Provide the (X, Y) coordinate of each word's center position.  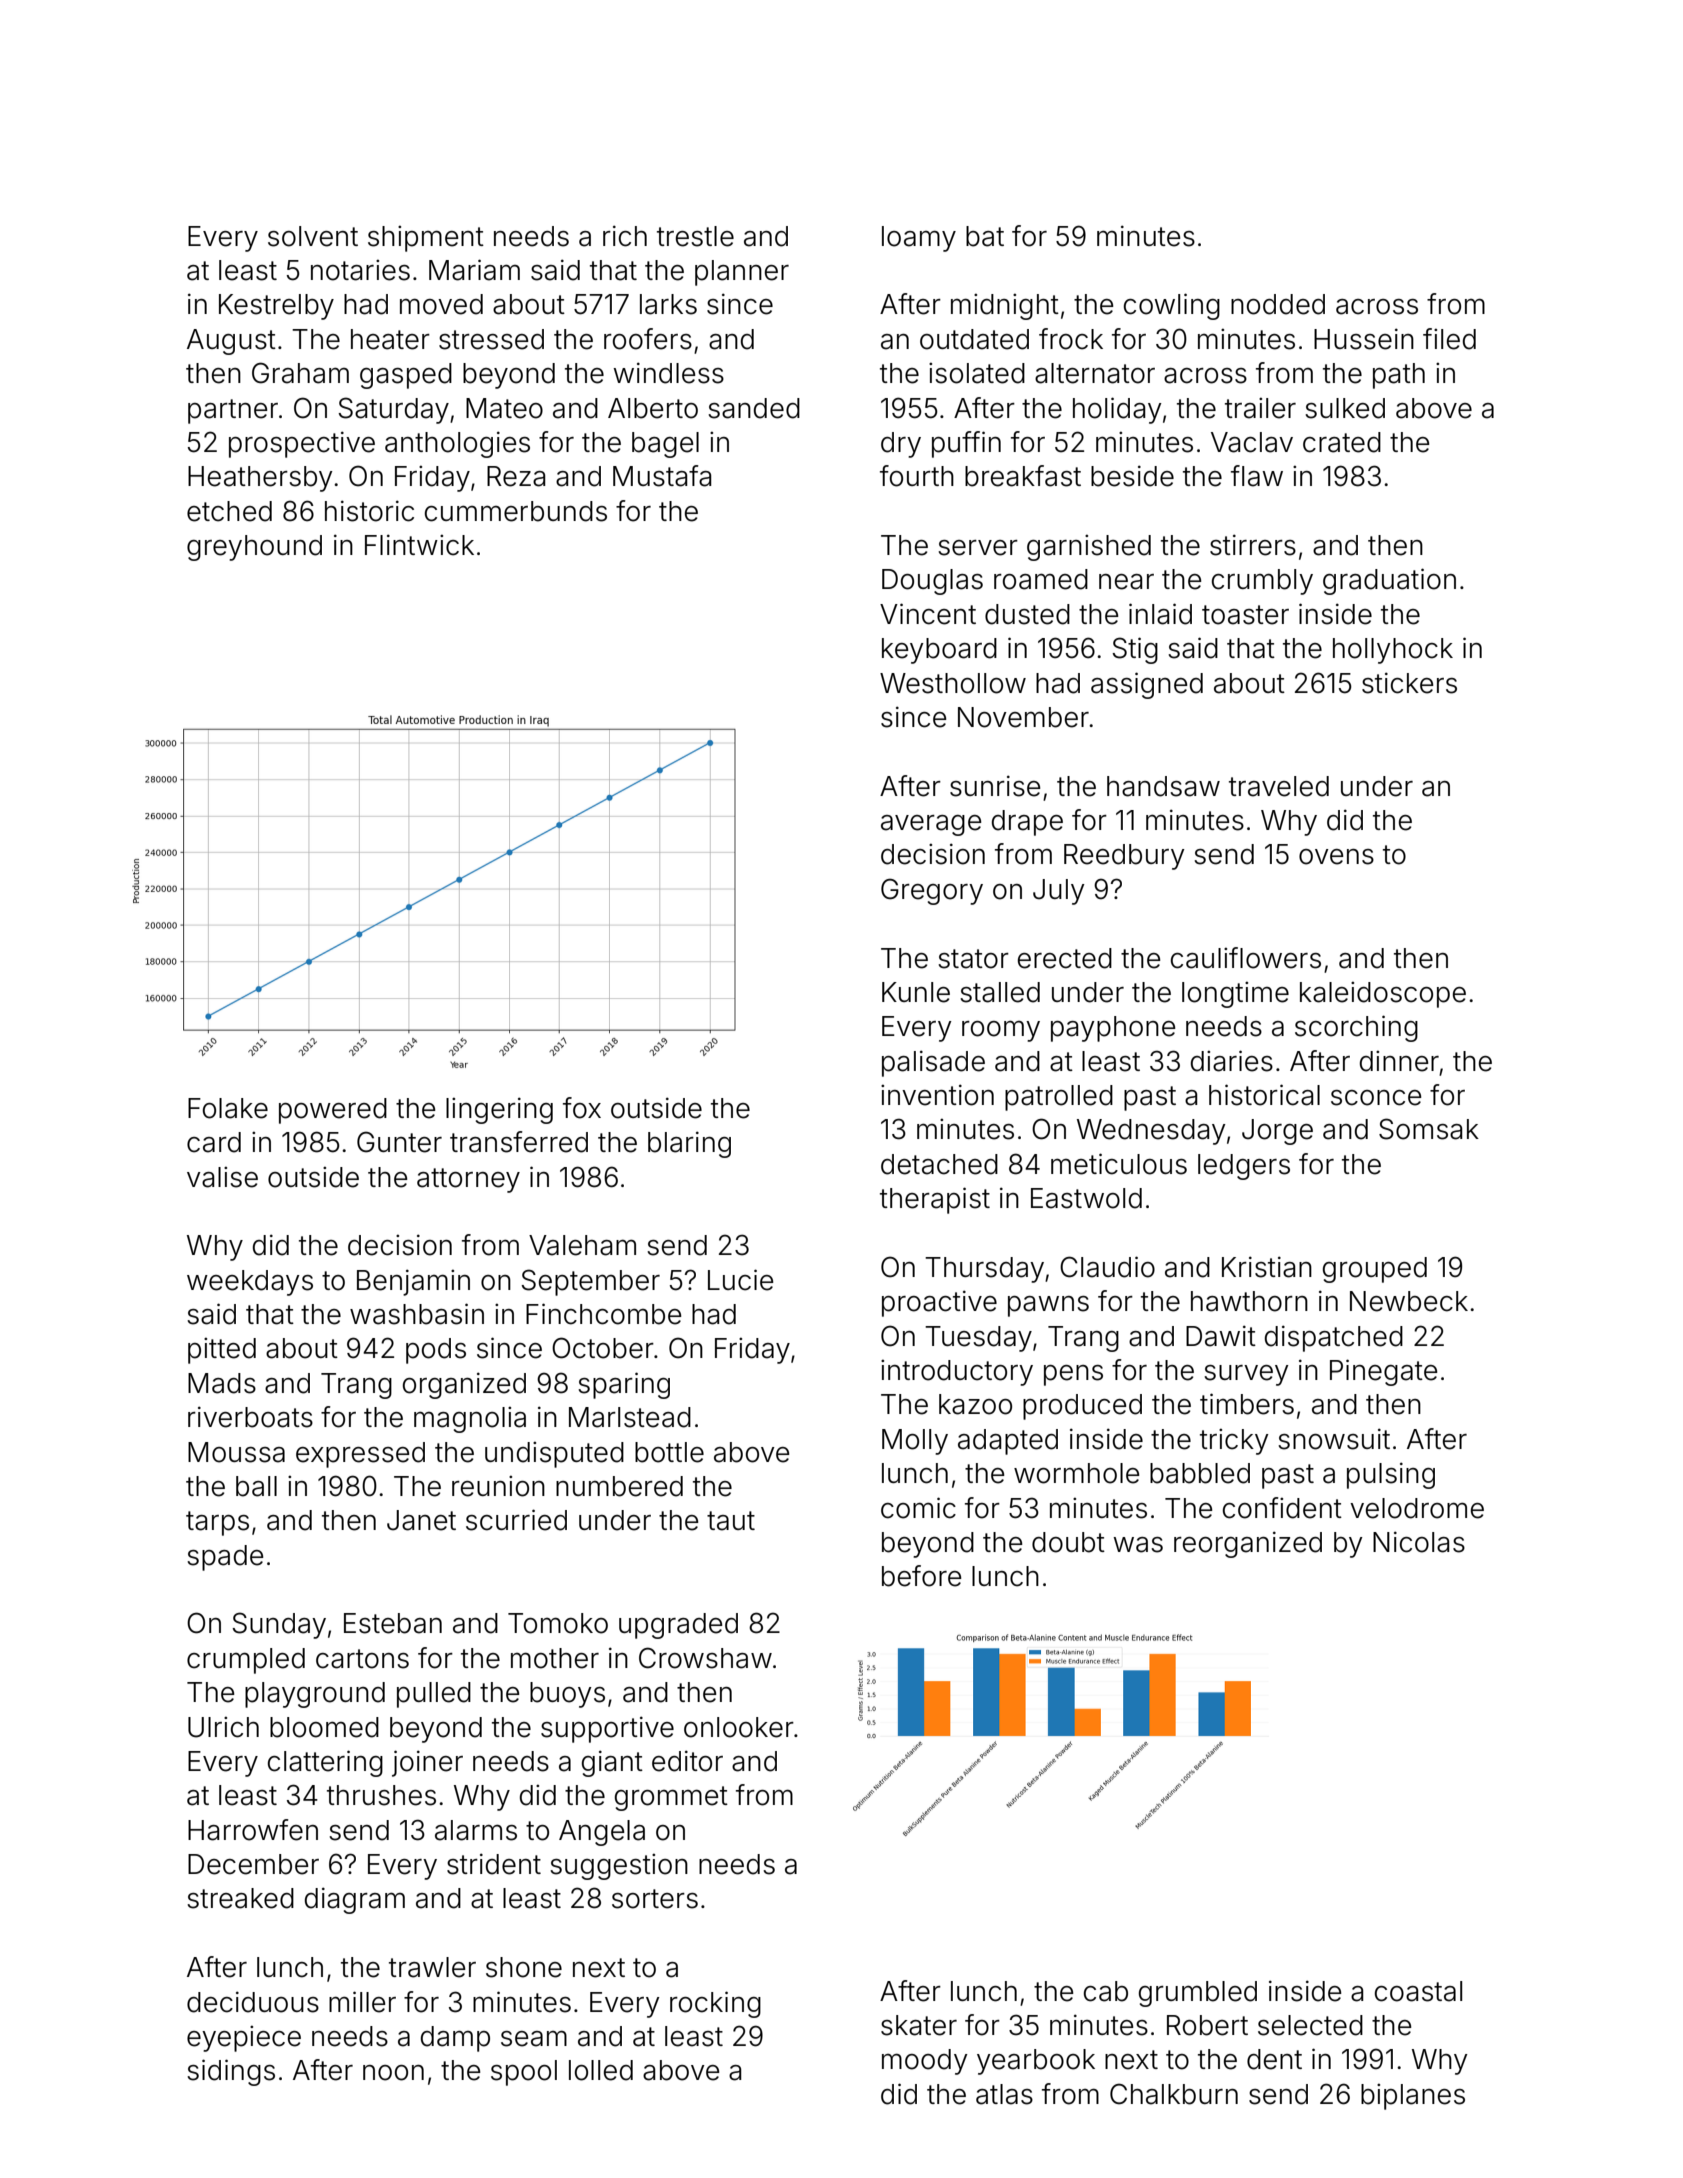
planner (742, 273)
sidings (231, 2072)
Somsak (1429, 1129)
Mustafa (662, 476)
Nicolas (1419, 1542)
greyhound (254, 548)
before (922, 1576)
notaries (360, 270)
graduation (1389, 581)
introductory (957, 1373)
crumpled (246, 1661)
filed (1449, 339)
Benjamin (413, 1282)
